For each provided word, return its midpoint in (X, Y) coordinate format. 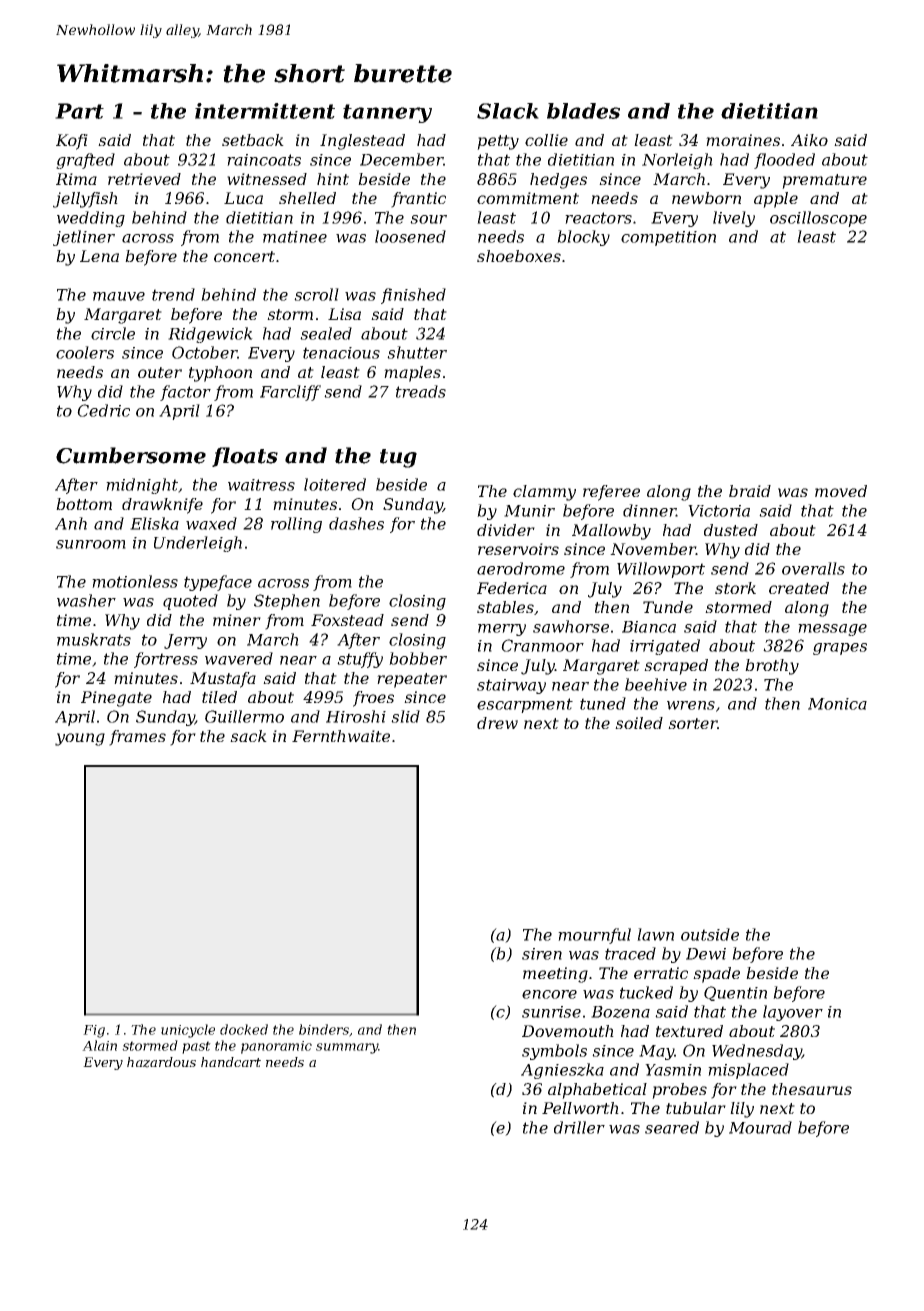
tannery (387, 113)
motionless (135, 581)
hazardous (161, 1062)
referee (611, 493)
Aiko (809, 140)
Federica (512, 588)
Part (79, 111)
